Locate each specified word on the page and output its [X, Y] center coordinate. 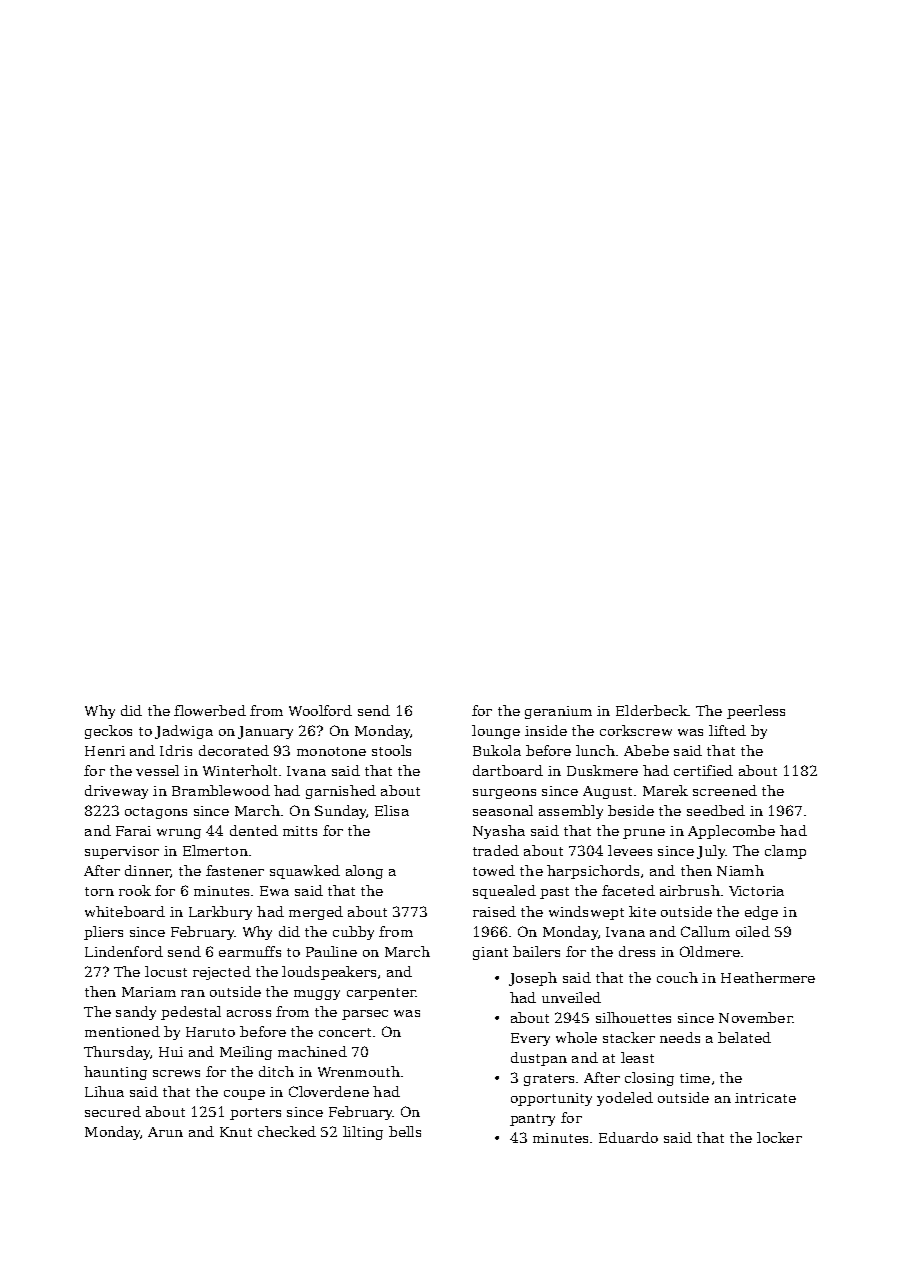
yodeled [625, 1099]
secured [113, 1111]
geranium [558, 712]
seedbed [716, 810]
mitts [300, 831]
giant [490, 953]
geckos [108, 732]
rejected [222, 973]
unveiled [571, 997]
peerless [756, 712]
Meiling [246, 1053]
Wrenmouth [359, 1071]
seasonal [503, 810]
